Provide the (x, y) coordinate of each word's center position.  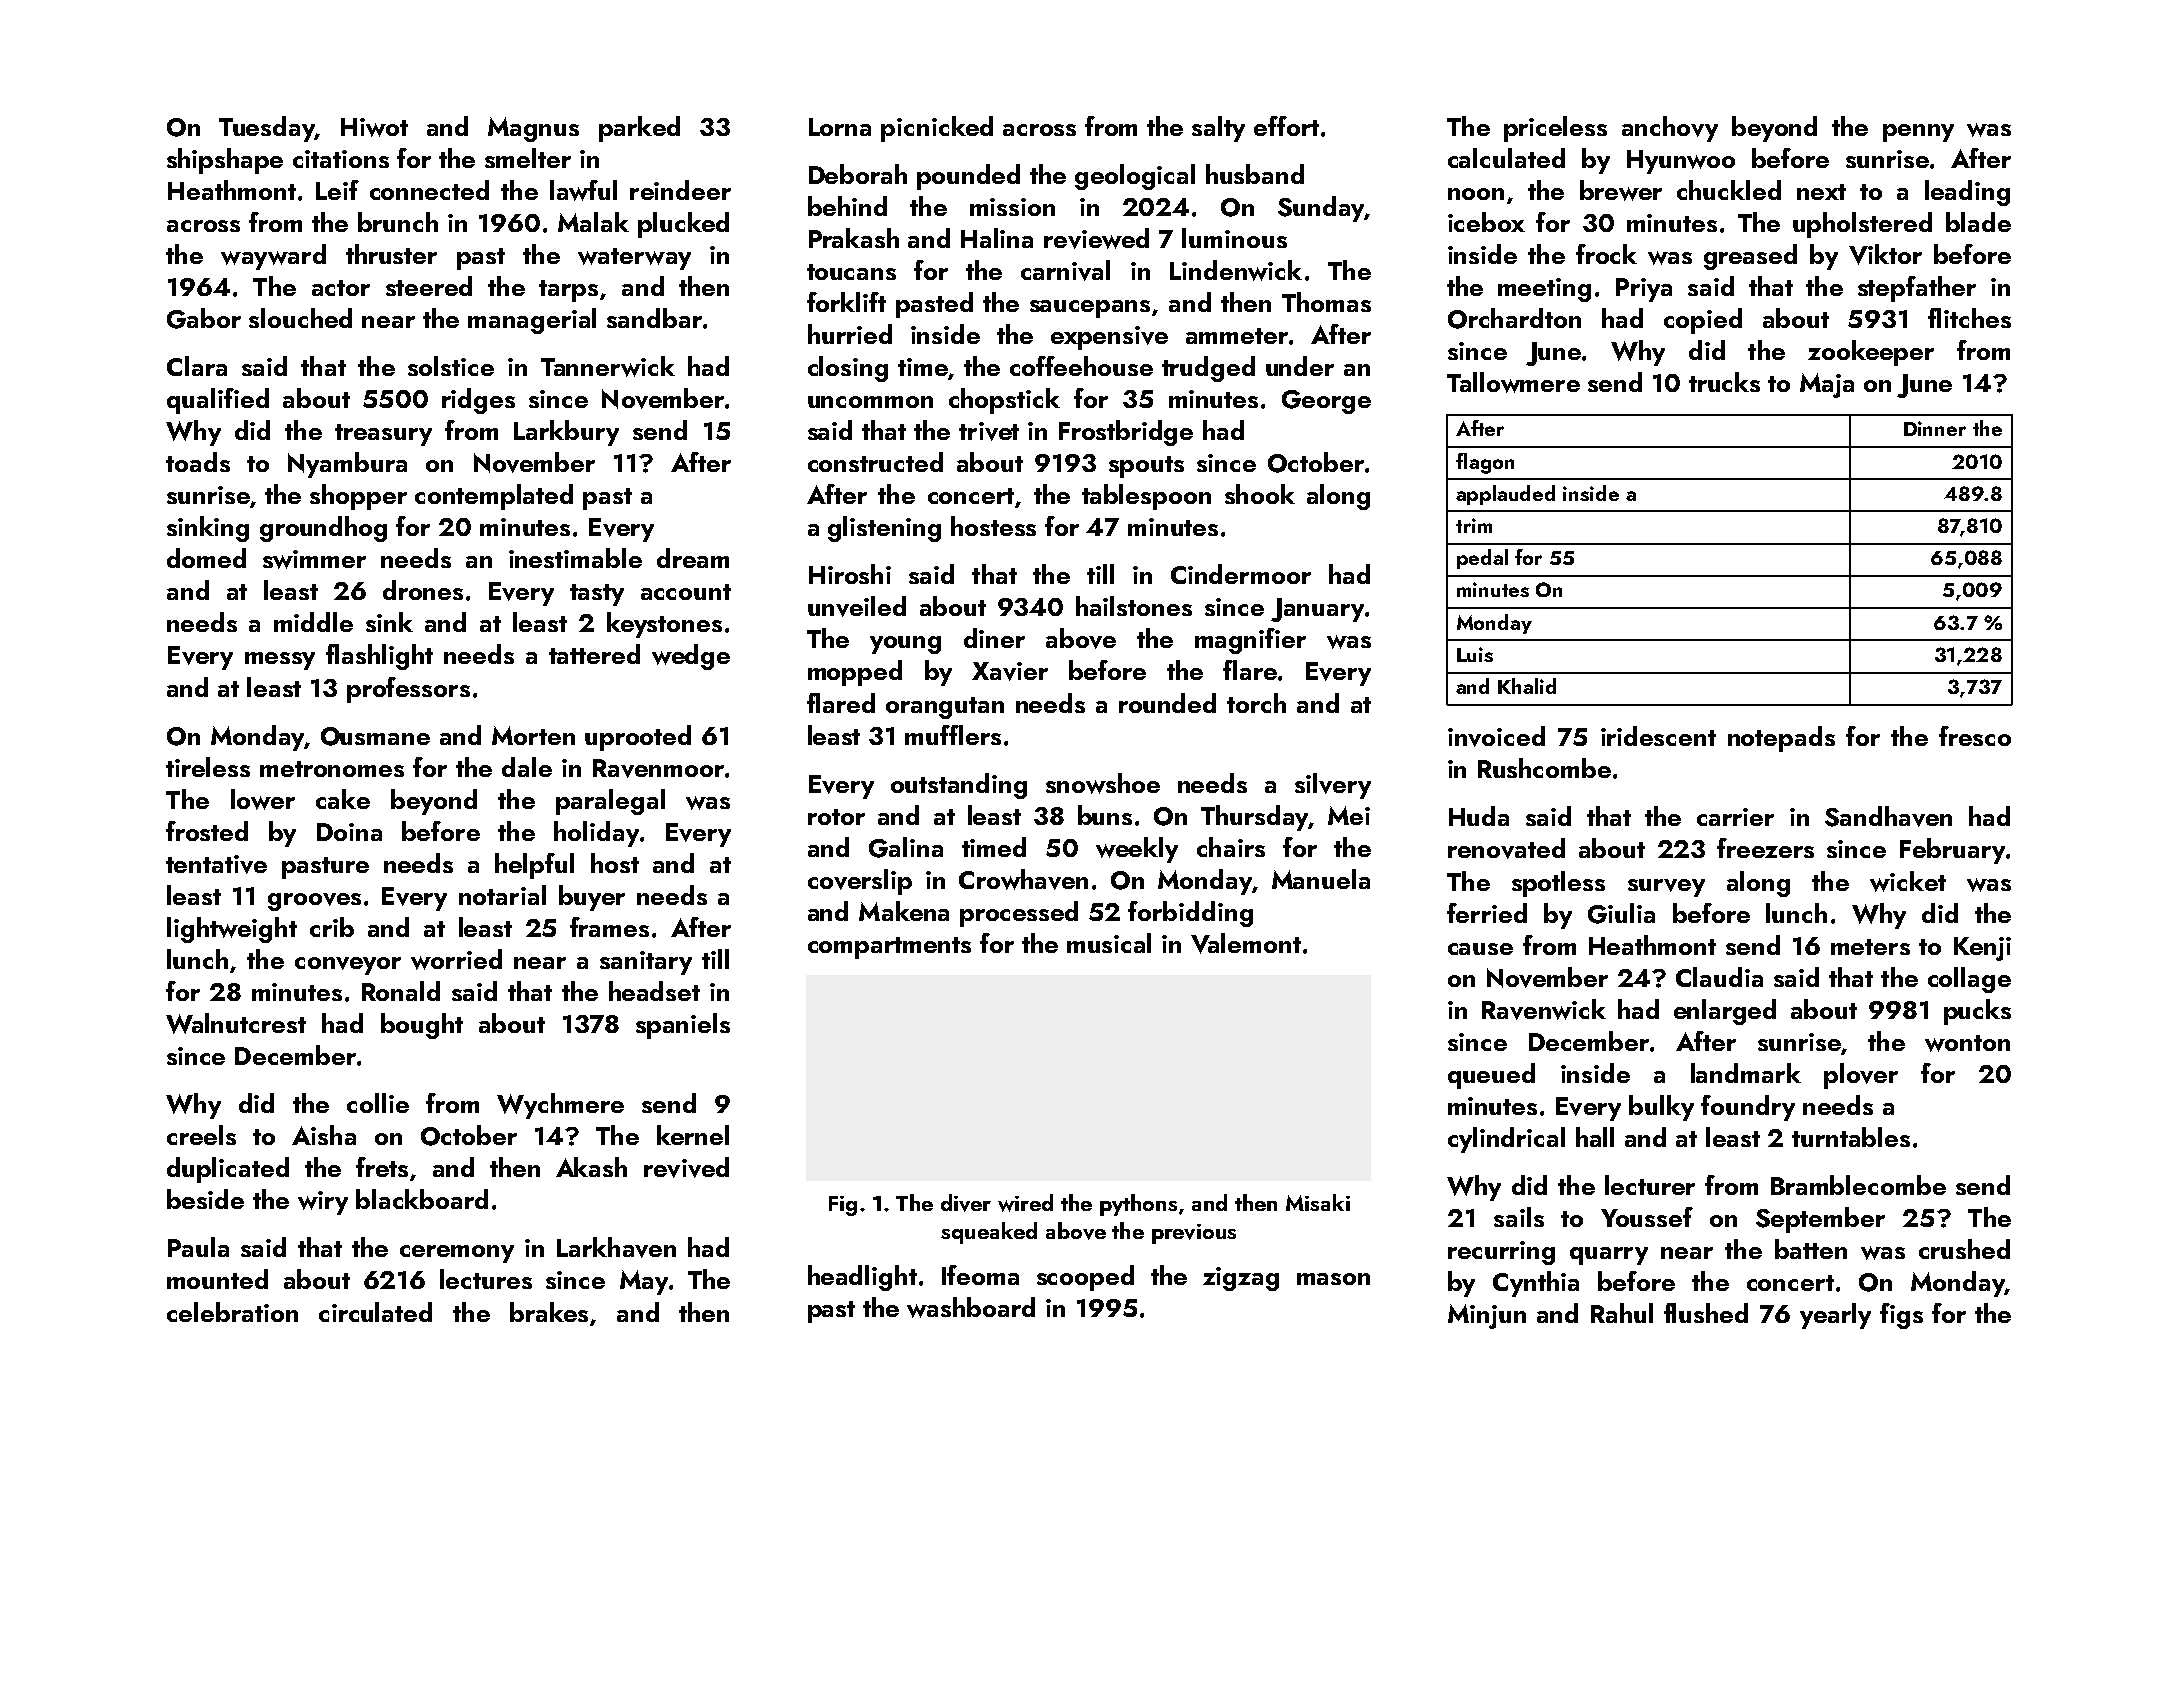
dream (693, 558)
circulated (375, 1312)
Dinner (1935, 428)
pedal (1482, 559)
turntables (1851, 1137)
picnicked (937, 129)
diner (994, 638)
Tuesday (267, 129)
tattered (594, 654)
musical (1109, 943)
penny (1918, 133)
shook (1260, 494)
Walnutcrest (236, 1023)
